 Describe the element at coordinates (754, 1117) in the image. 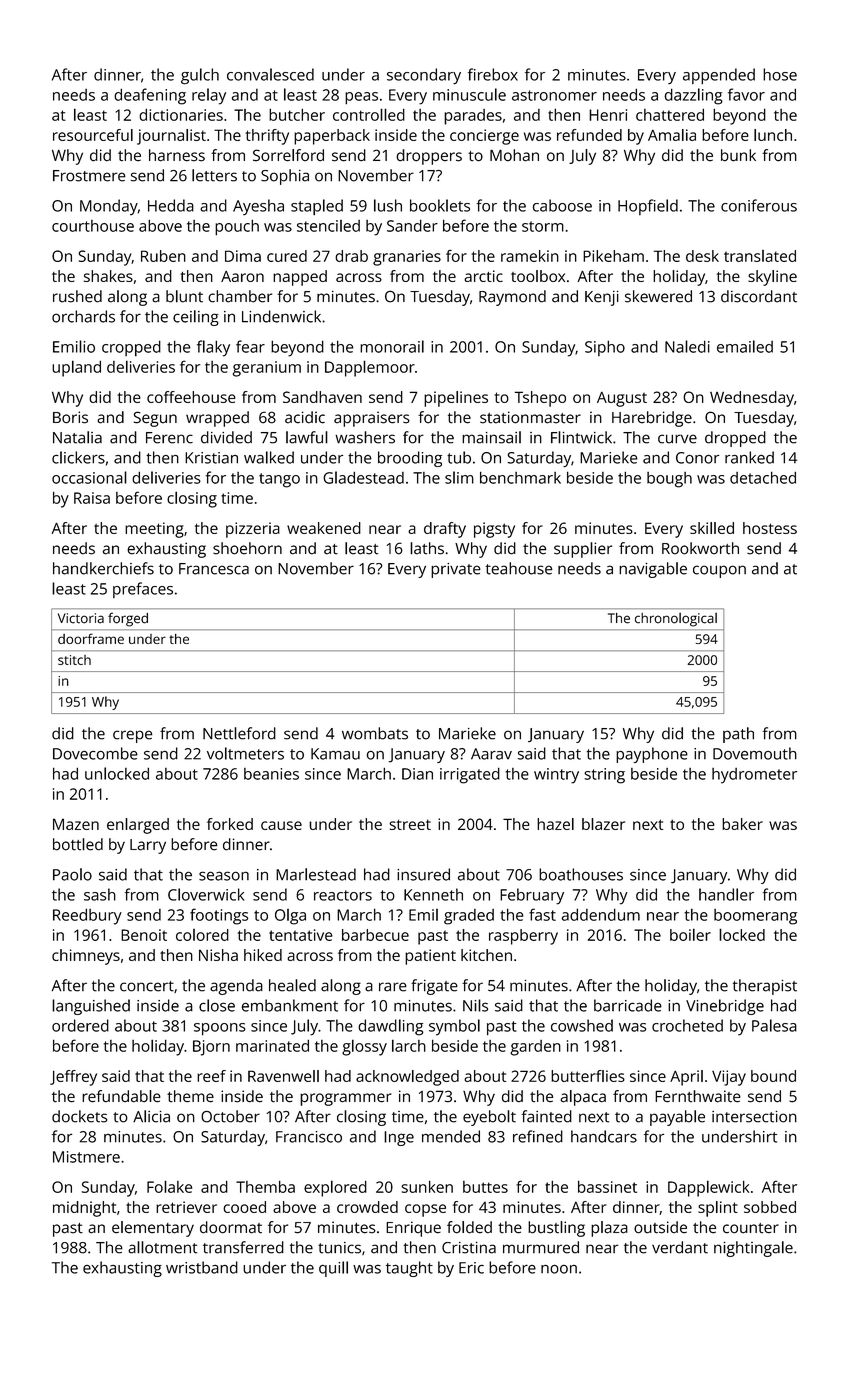

I see `intersection` at that location.
